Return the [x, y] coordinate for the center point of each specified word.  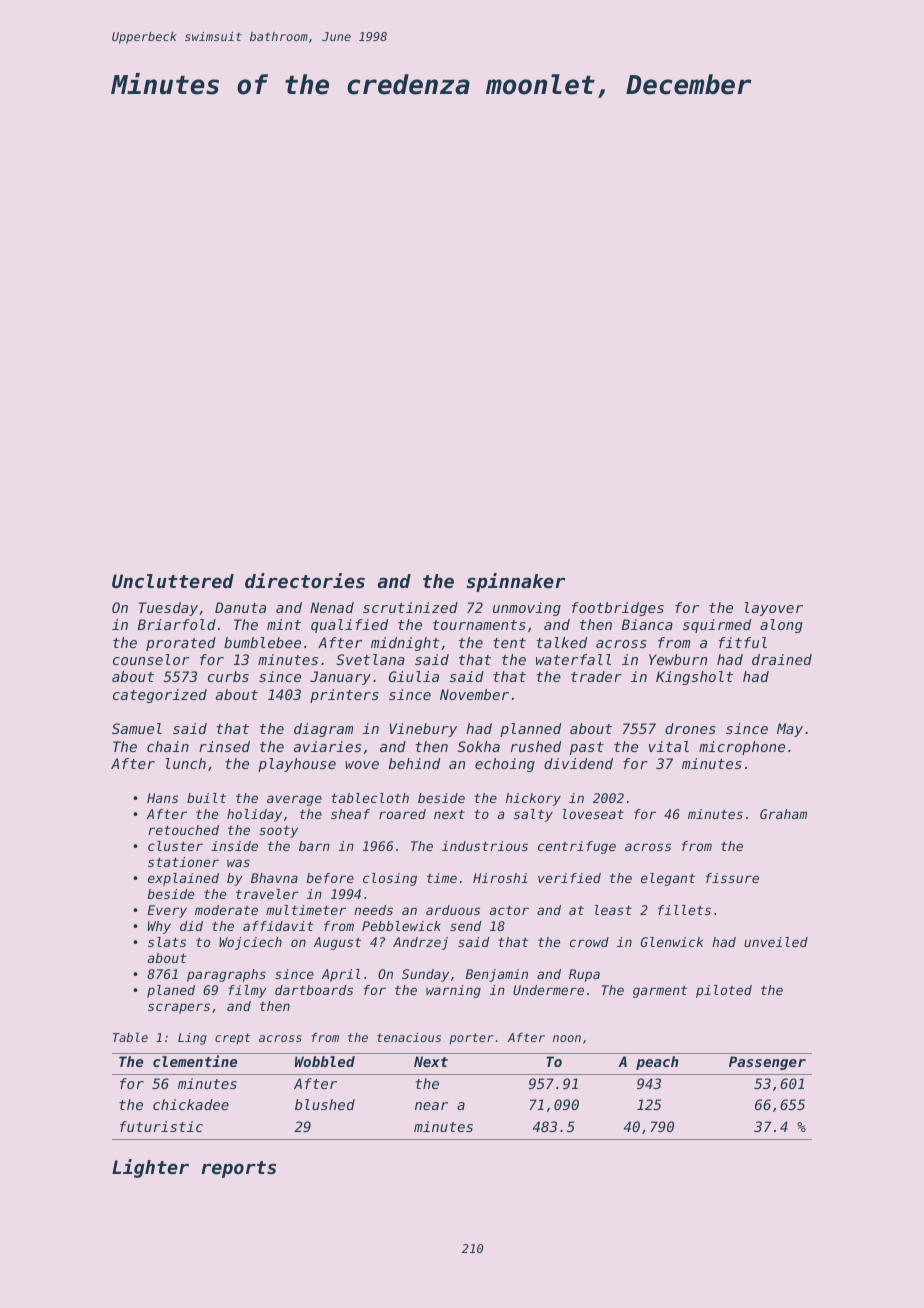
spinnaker [515, 582]
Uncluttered [173, 581]
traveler [267, 894]
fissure [732, 878]
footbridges [618, 609]
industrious [485, 846]
